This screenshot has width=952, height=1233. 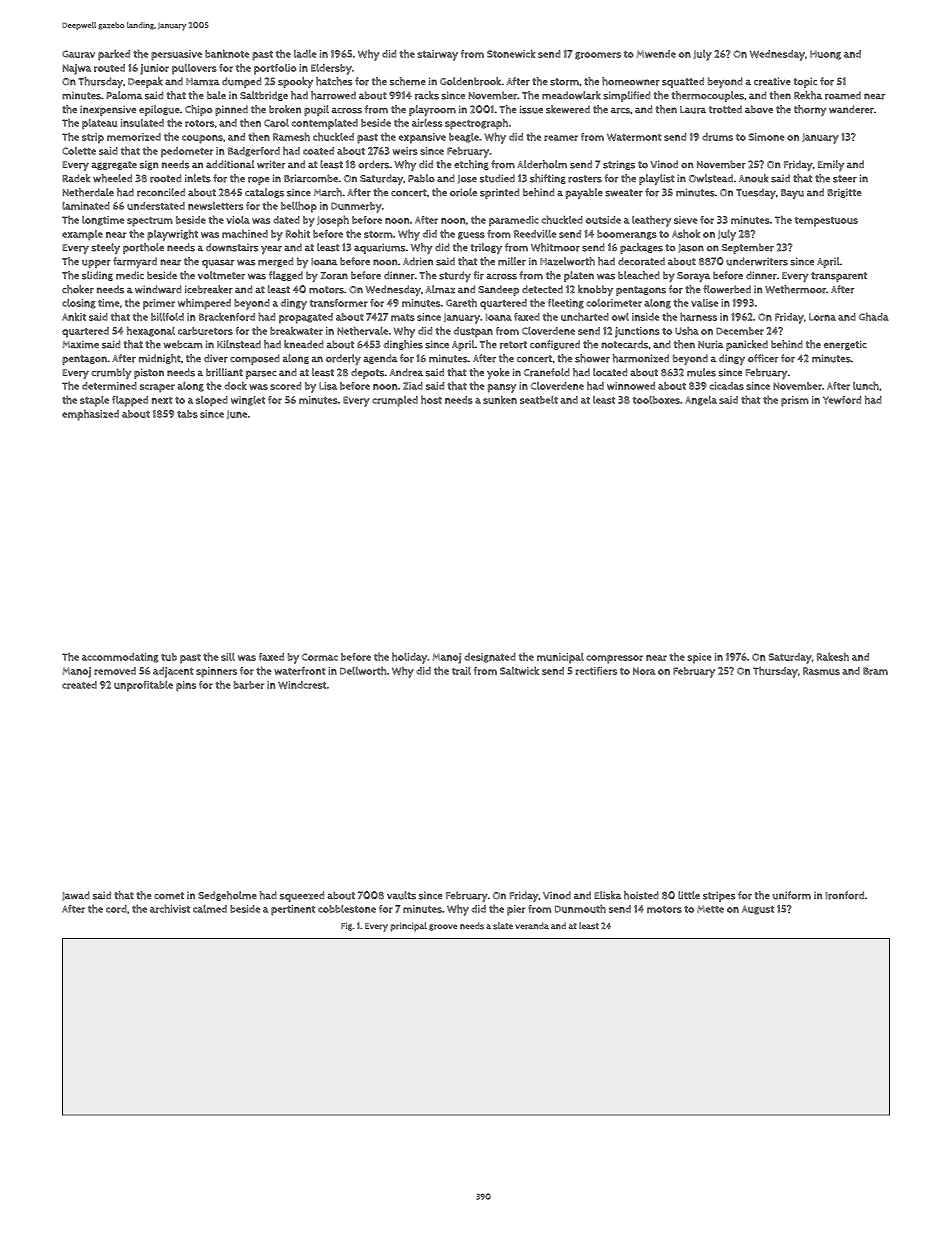 I want to click on banknote, so click(x=227, y=53).
